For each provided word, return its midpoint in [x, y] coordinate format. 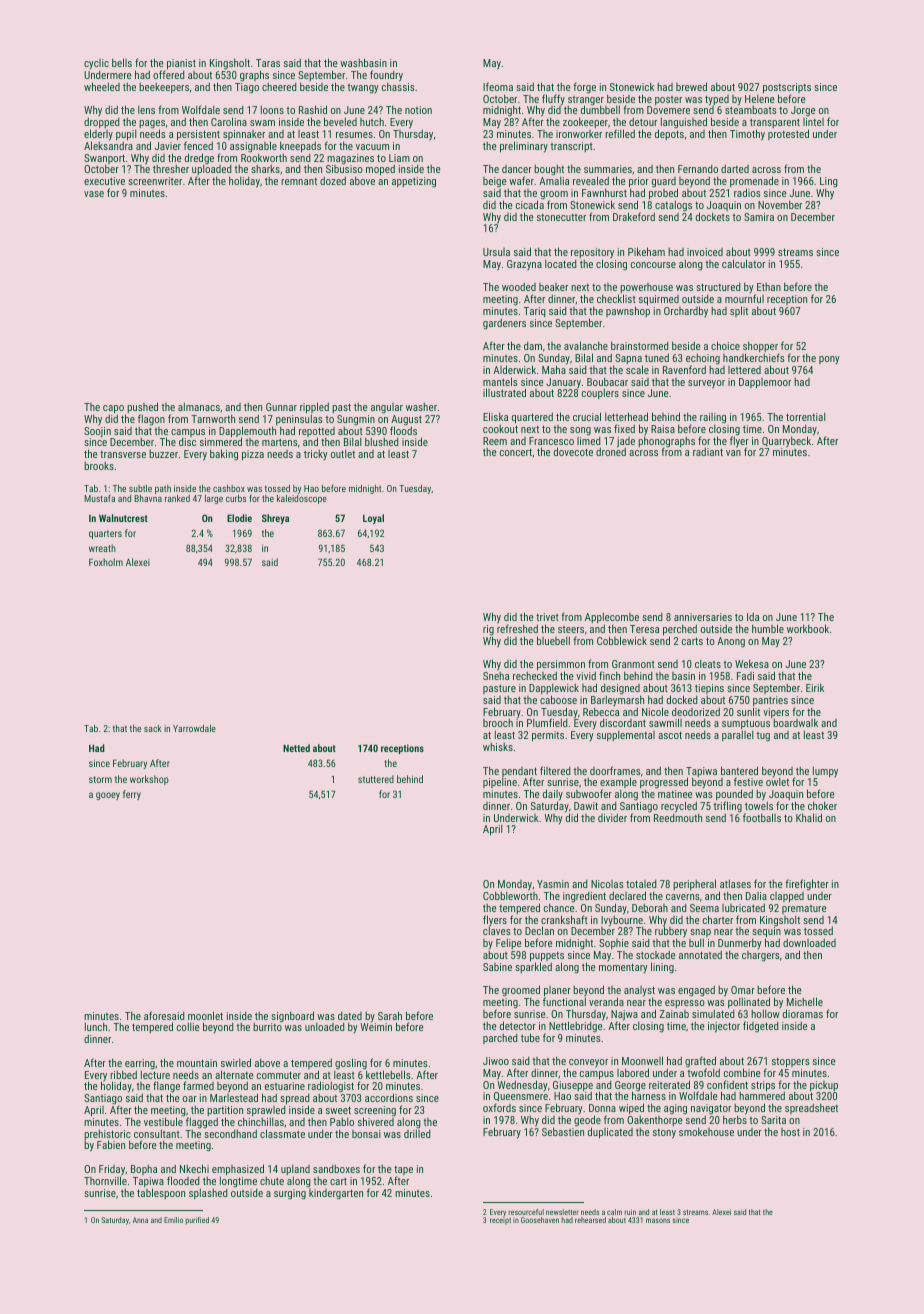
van [733, 453]
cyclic [96, 64]
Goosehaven [540, 1220]
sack [152, 728]
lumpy [825, 772]
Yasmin [553, 884]
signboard [292, 1017]
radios [747, 193]
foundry [386, 76]
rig [488, 630]
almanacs [199, 406]
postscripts [787, 88]
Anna [140, 1220]
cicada [530, 204]
